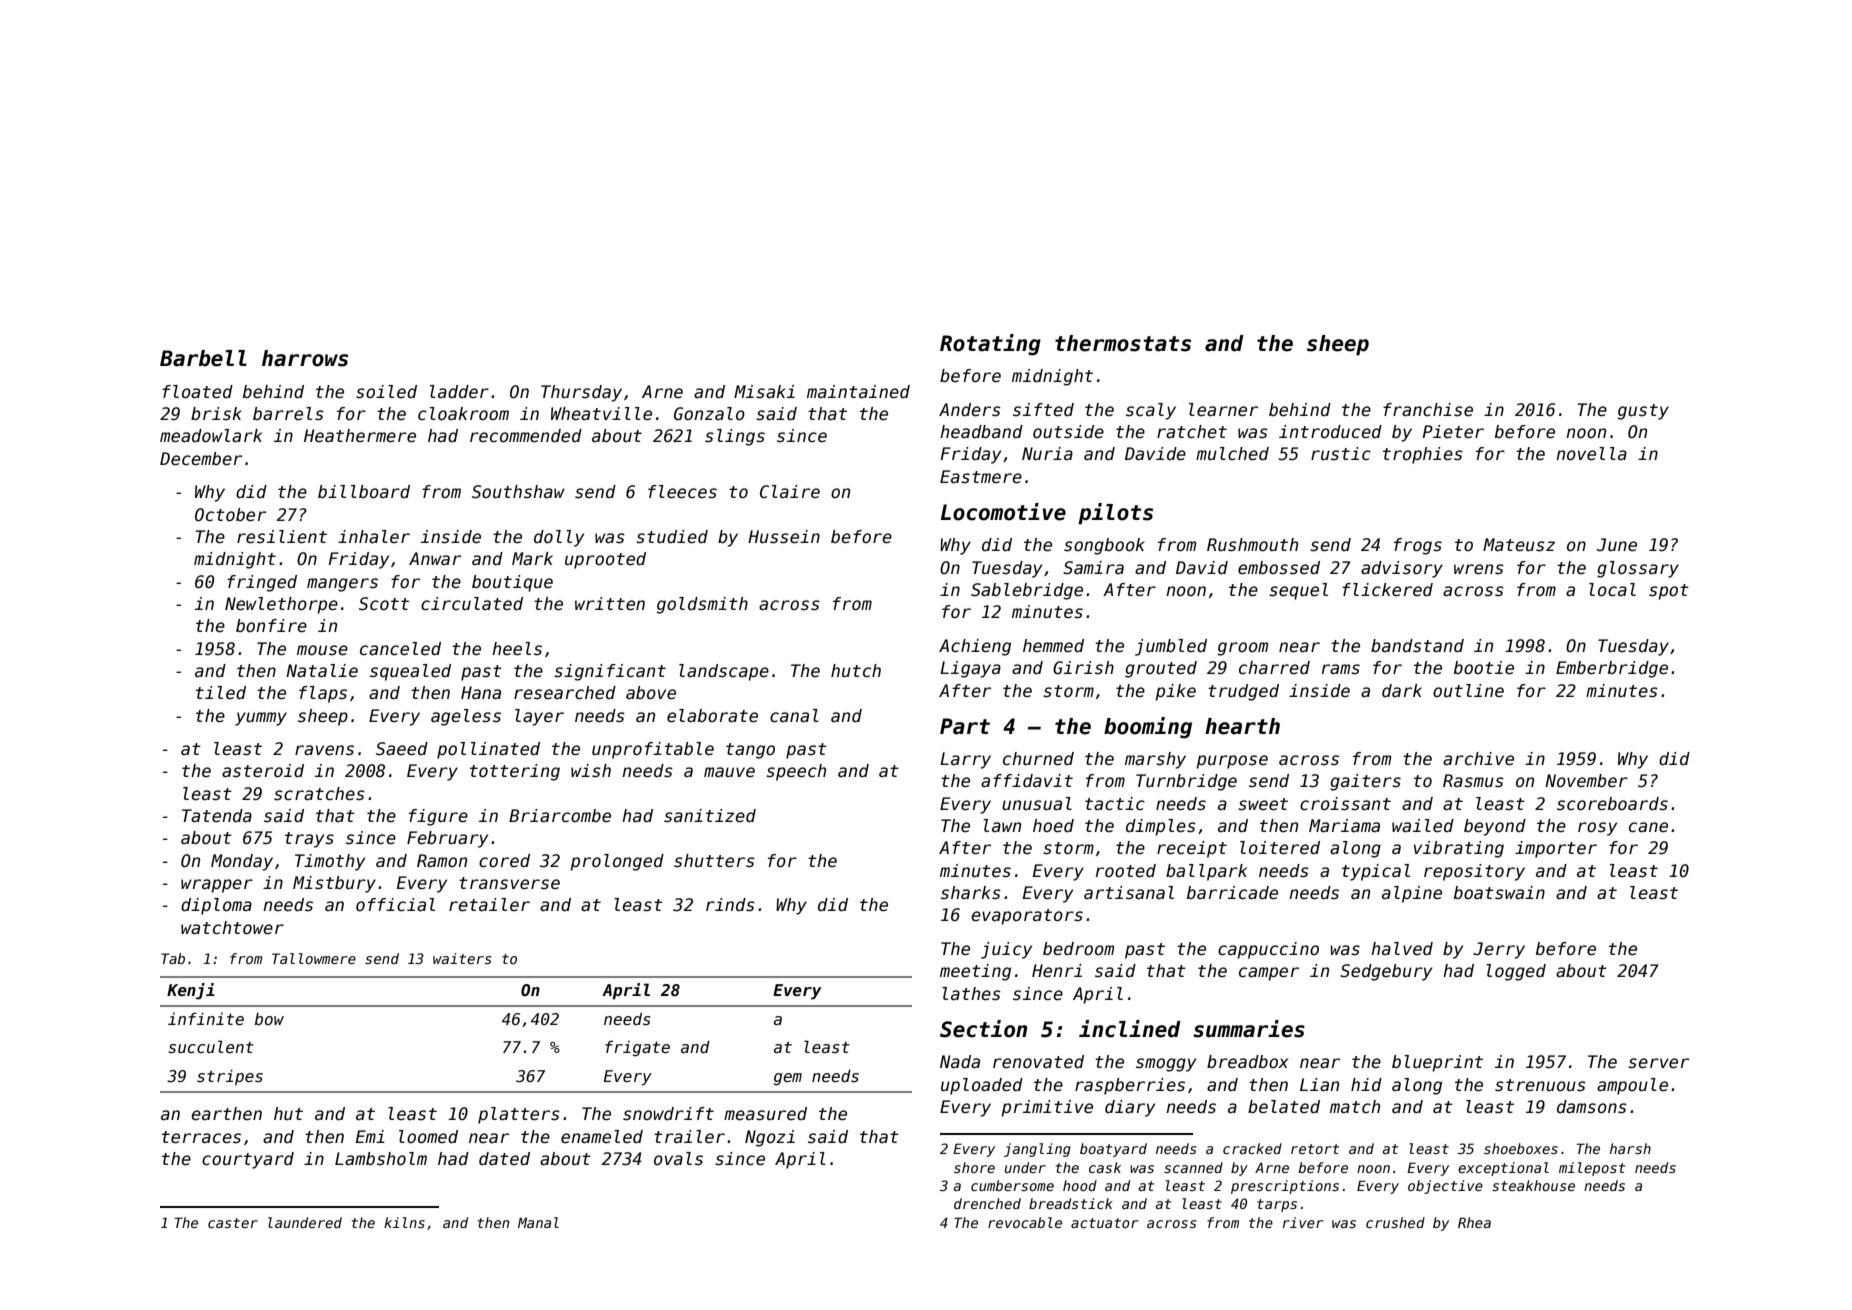  Describe the element at coordinates (1468, 691) in the page. I see `outline` at that location.
